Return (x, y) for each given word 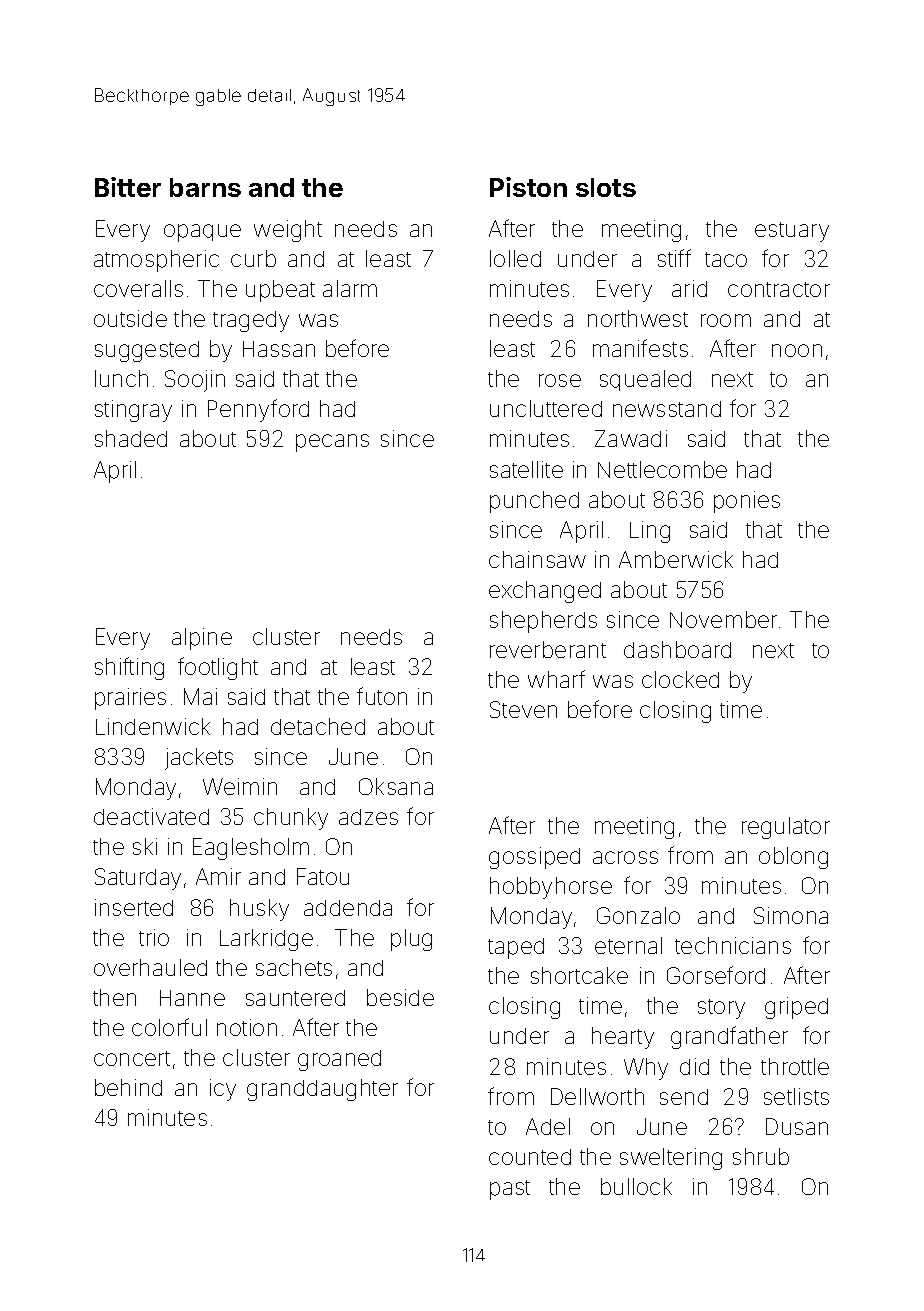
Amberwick (676, 559)
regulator (786, 828)
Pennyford (258, 410)
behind (128, 1087)
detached (318, 726)
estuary (792, 232)
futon (382, 696)
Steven (523, 709)
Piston (528, 187)
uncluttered (546, 408)
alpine (202, 639)
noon (797, 350)
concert (132, 1058)
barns (205, 187)
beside (400, 997)
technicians (733, 945)
